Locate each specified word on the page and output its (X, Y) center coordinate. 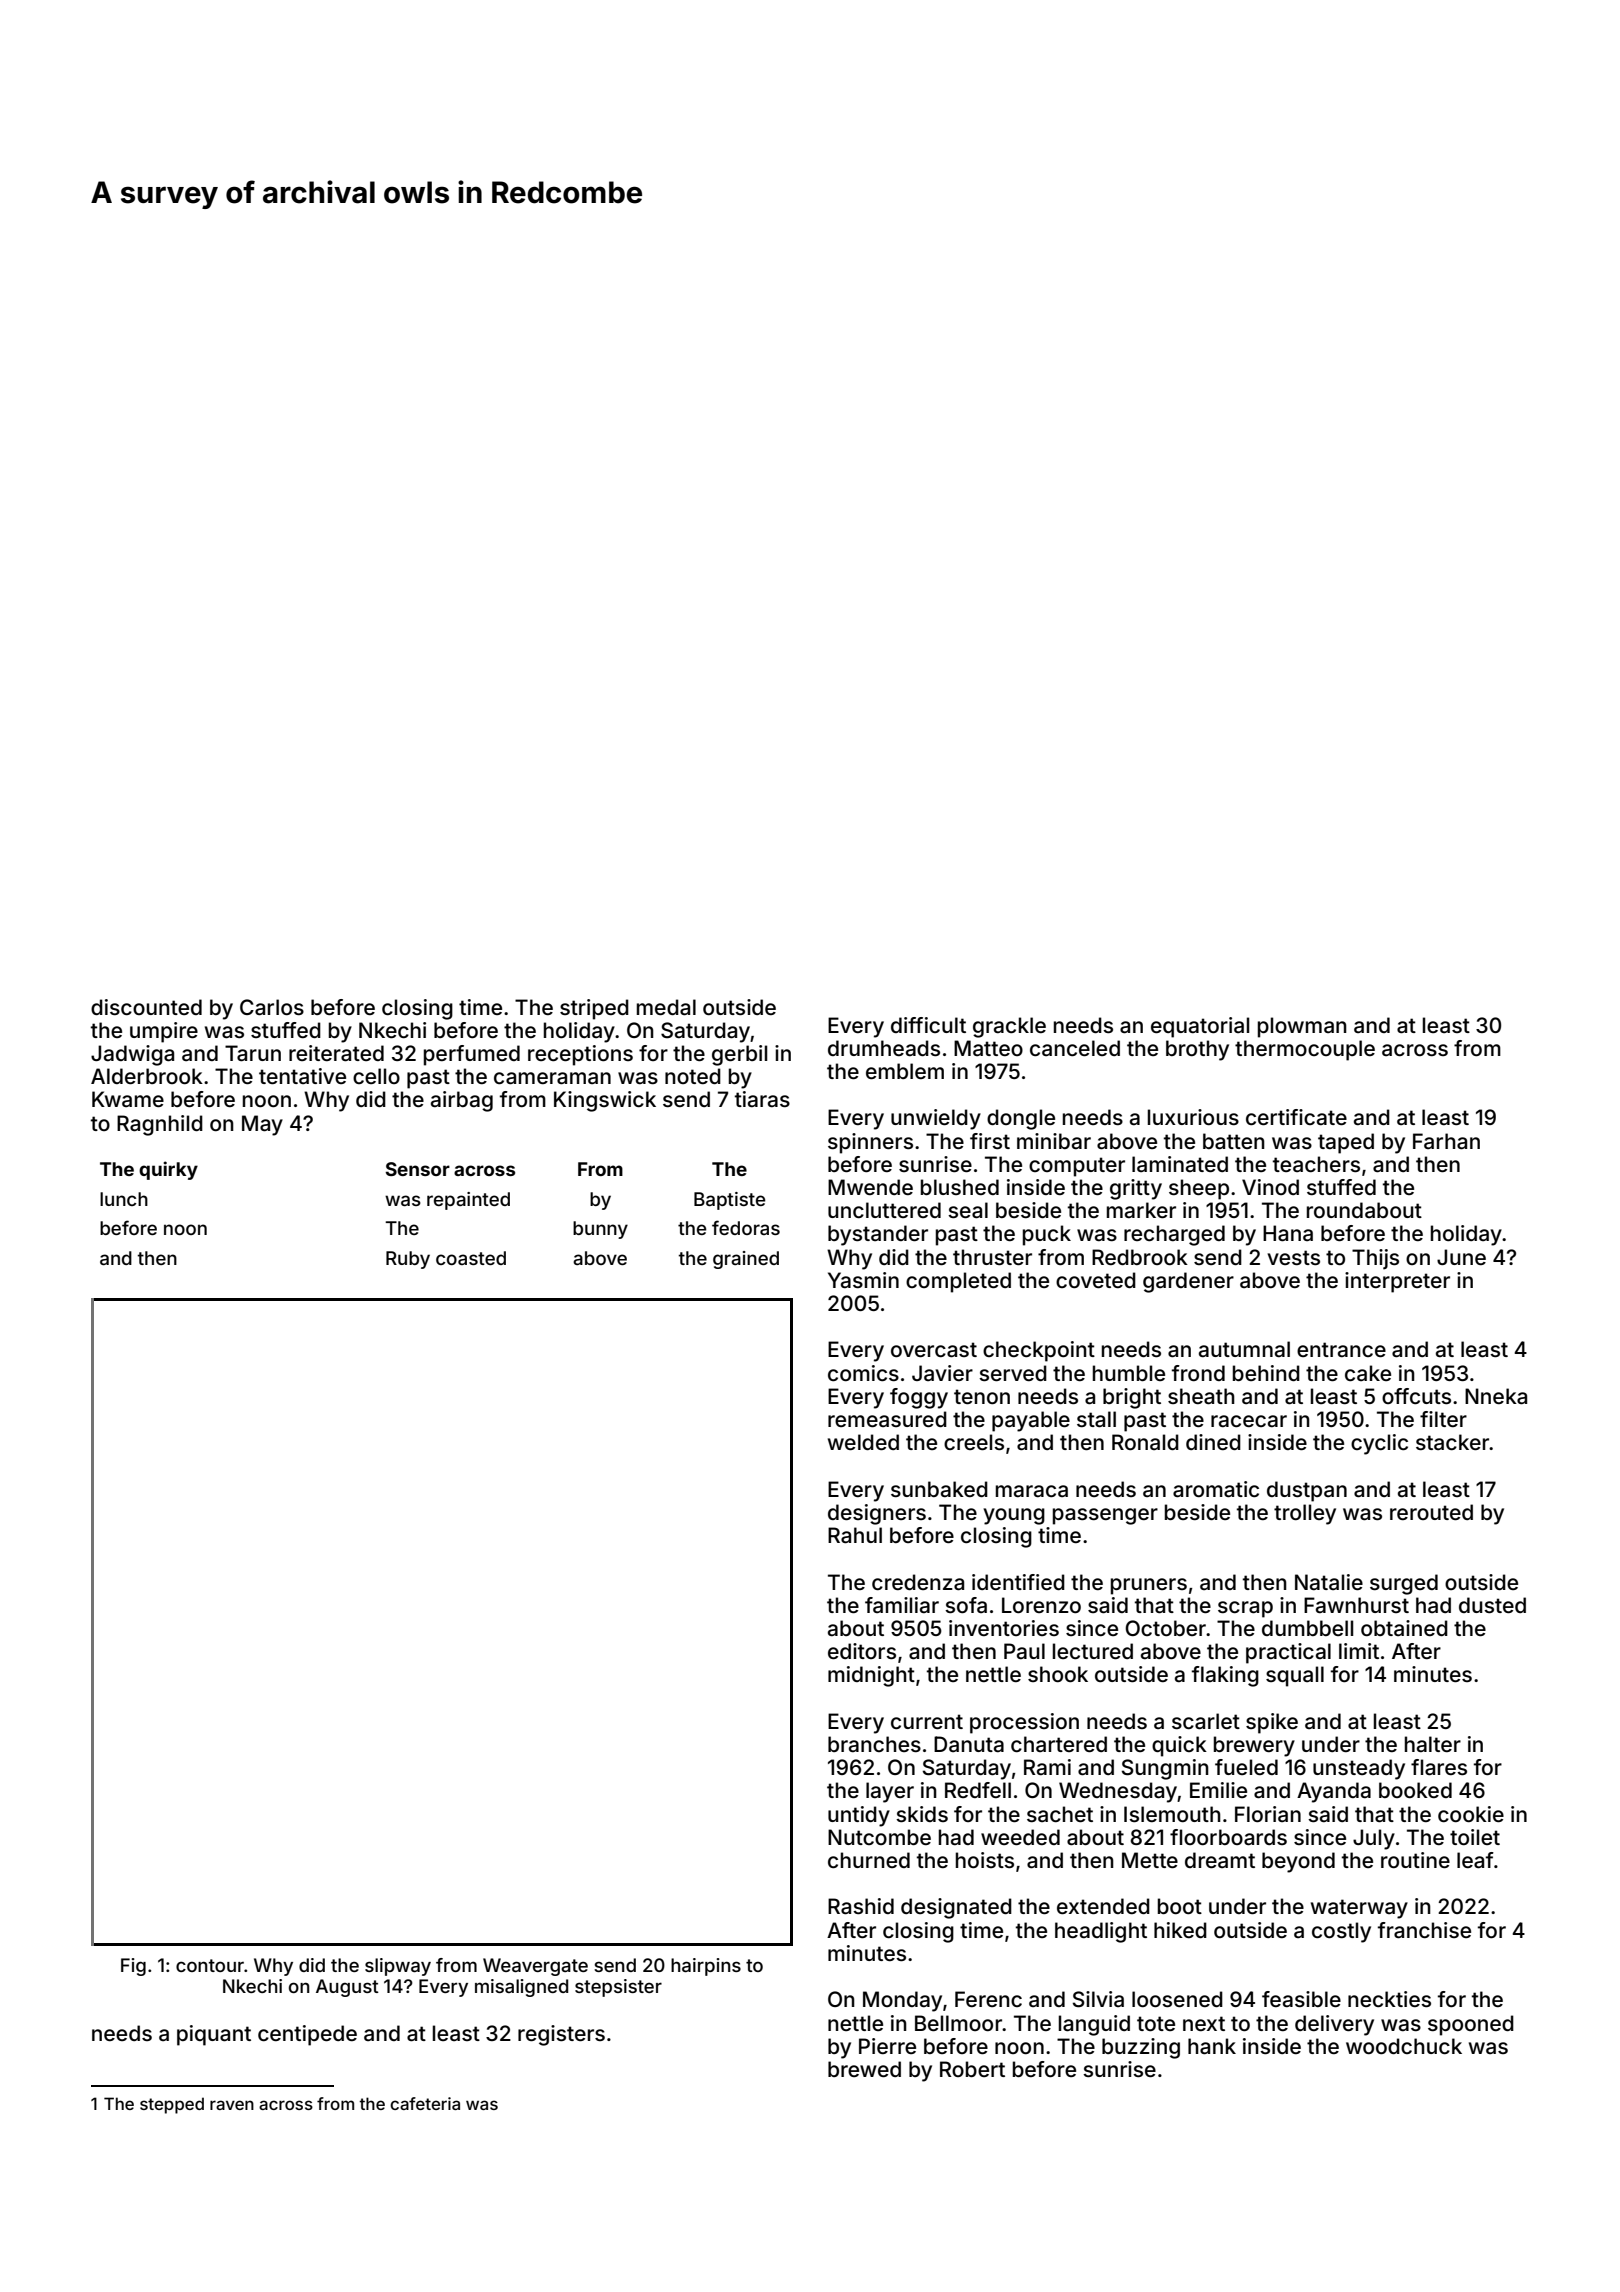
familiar (902, 1605)
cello (376, 1076)
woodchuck (1404, 2046)
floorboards (1228, 1837)
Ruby (408, 1260)
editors (862, 1651)
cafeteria (425, 2103)
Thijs (1375, 1259)
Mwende (870, 1187)
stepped (172, 2105)
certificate (1296, 1117)
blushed (960, 1187)
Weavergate (535, 1967)
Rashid (861, 1906)
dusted (1492, 1605)
